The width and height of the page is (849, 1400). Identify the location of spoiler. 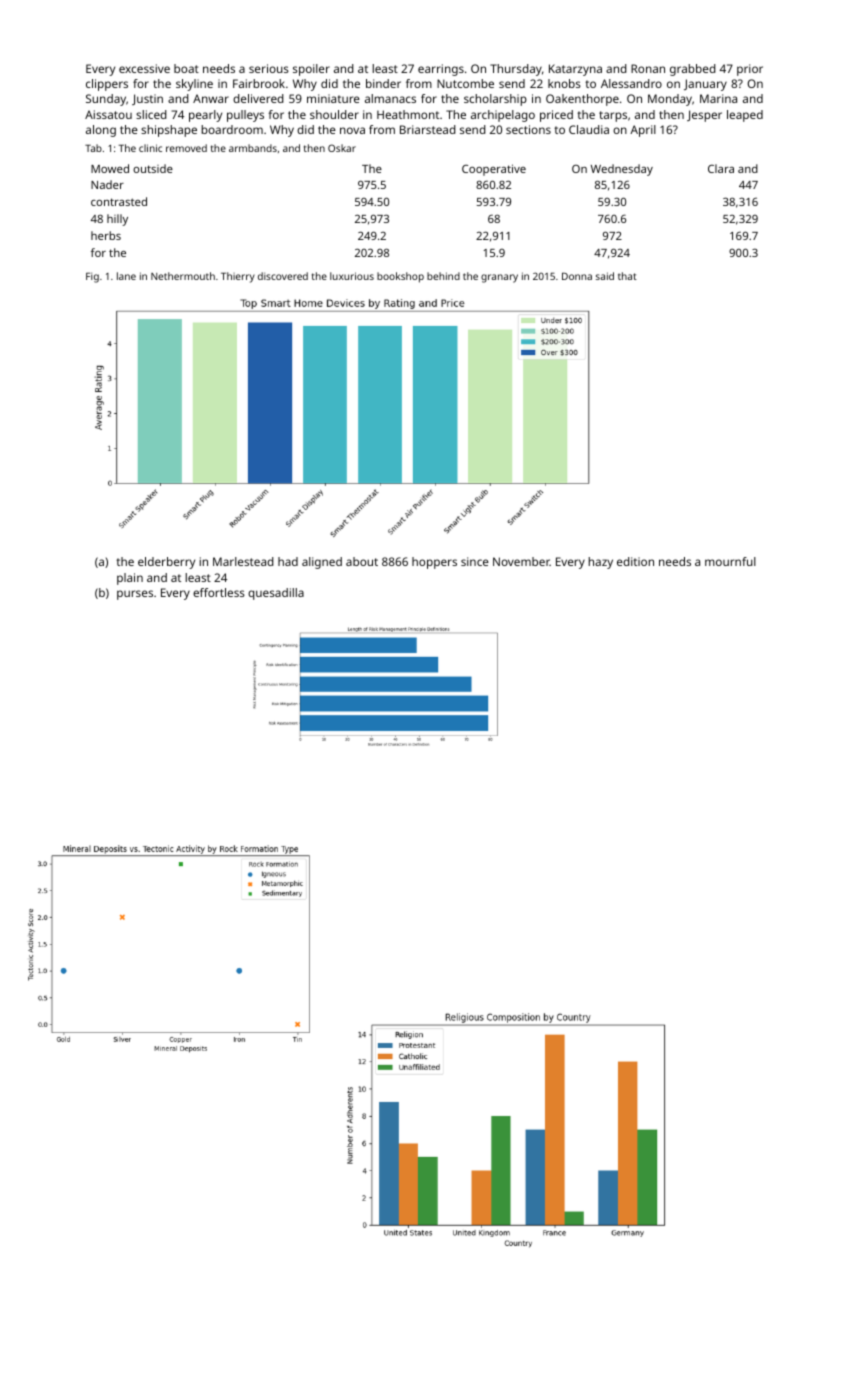
(311, 70).
